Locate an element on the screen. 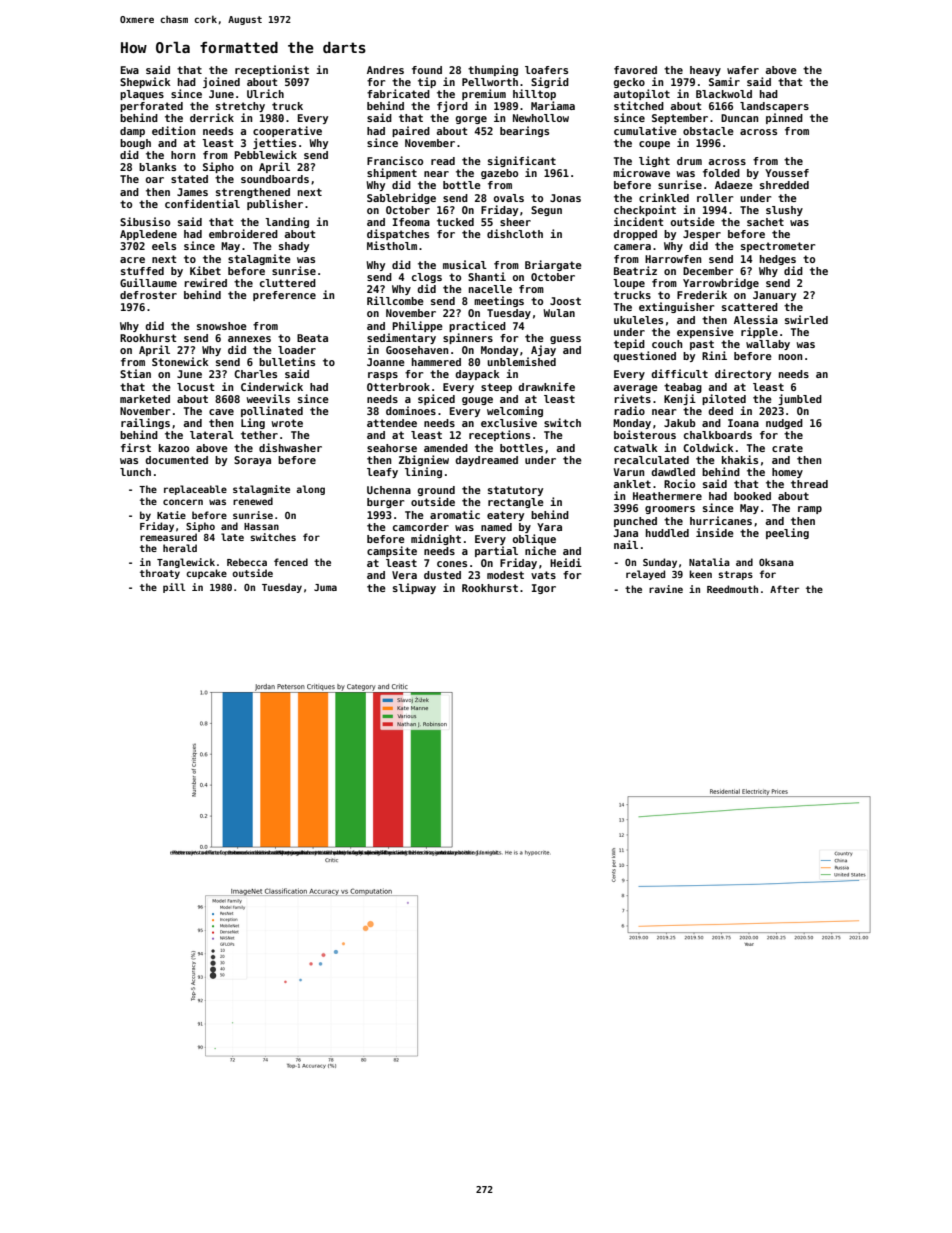 The image size is (952, 1233). welcoming is located at coordinates (515, 411).
